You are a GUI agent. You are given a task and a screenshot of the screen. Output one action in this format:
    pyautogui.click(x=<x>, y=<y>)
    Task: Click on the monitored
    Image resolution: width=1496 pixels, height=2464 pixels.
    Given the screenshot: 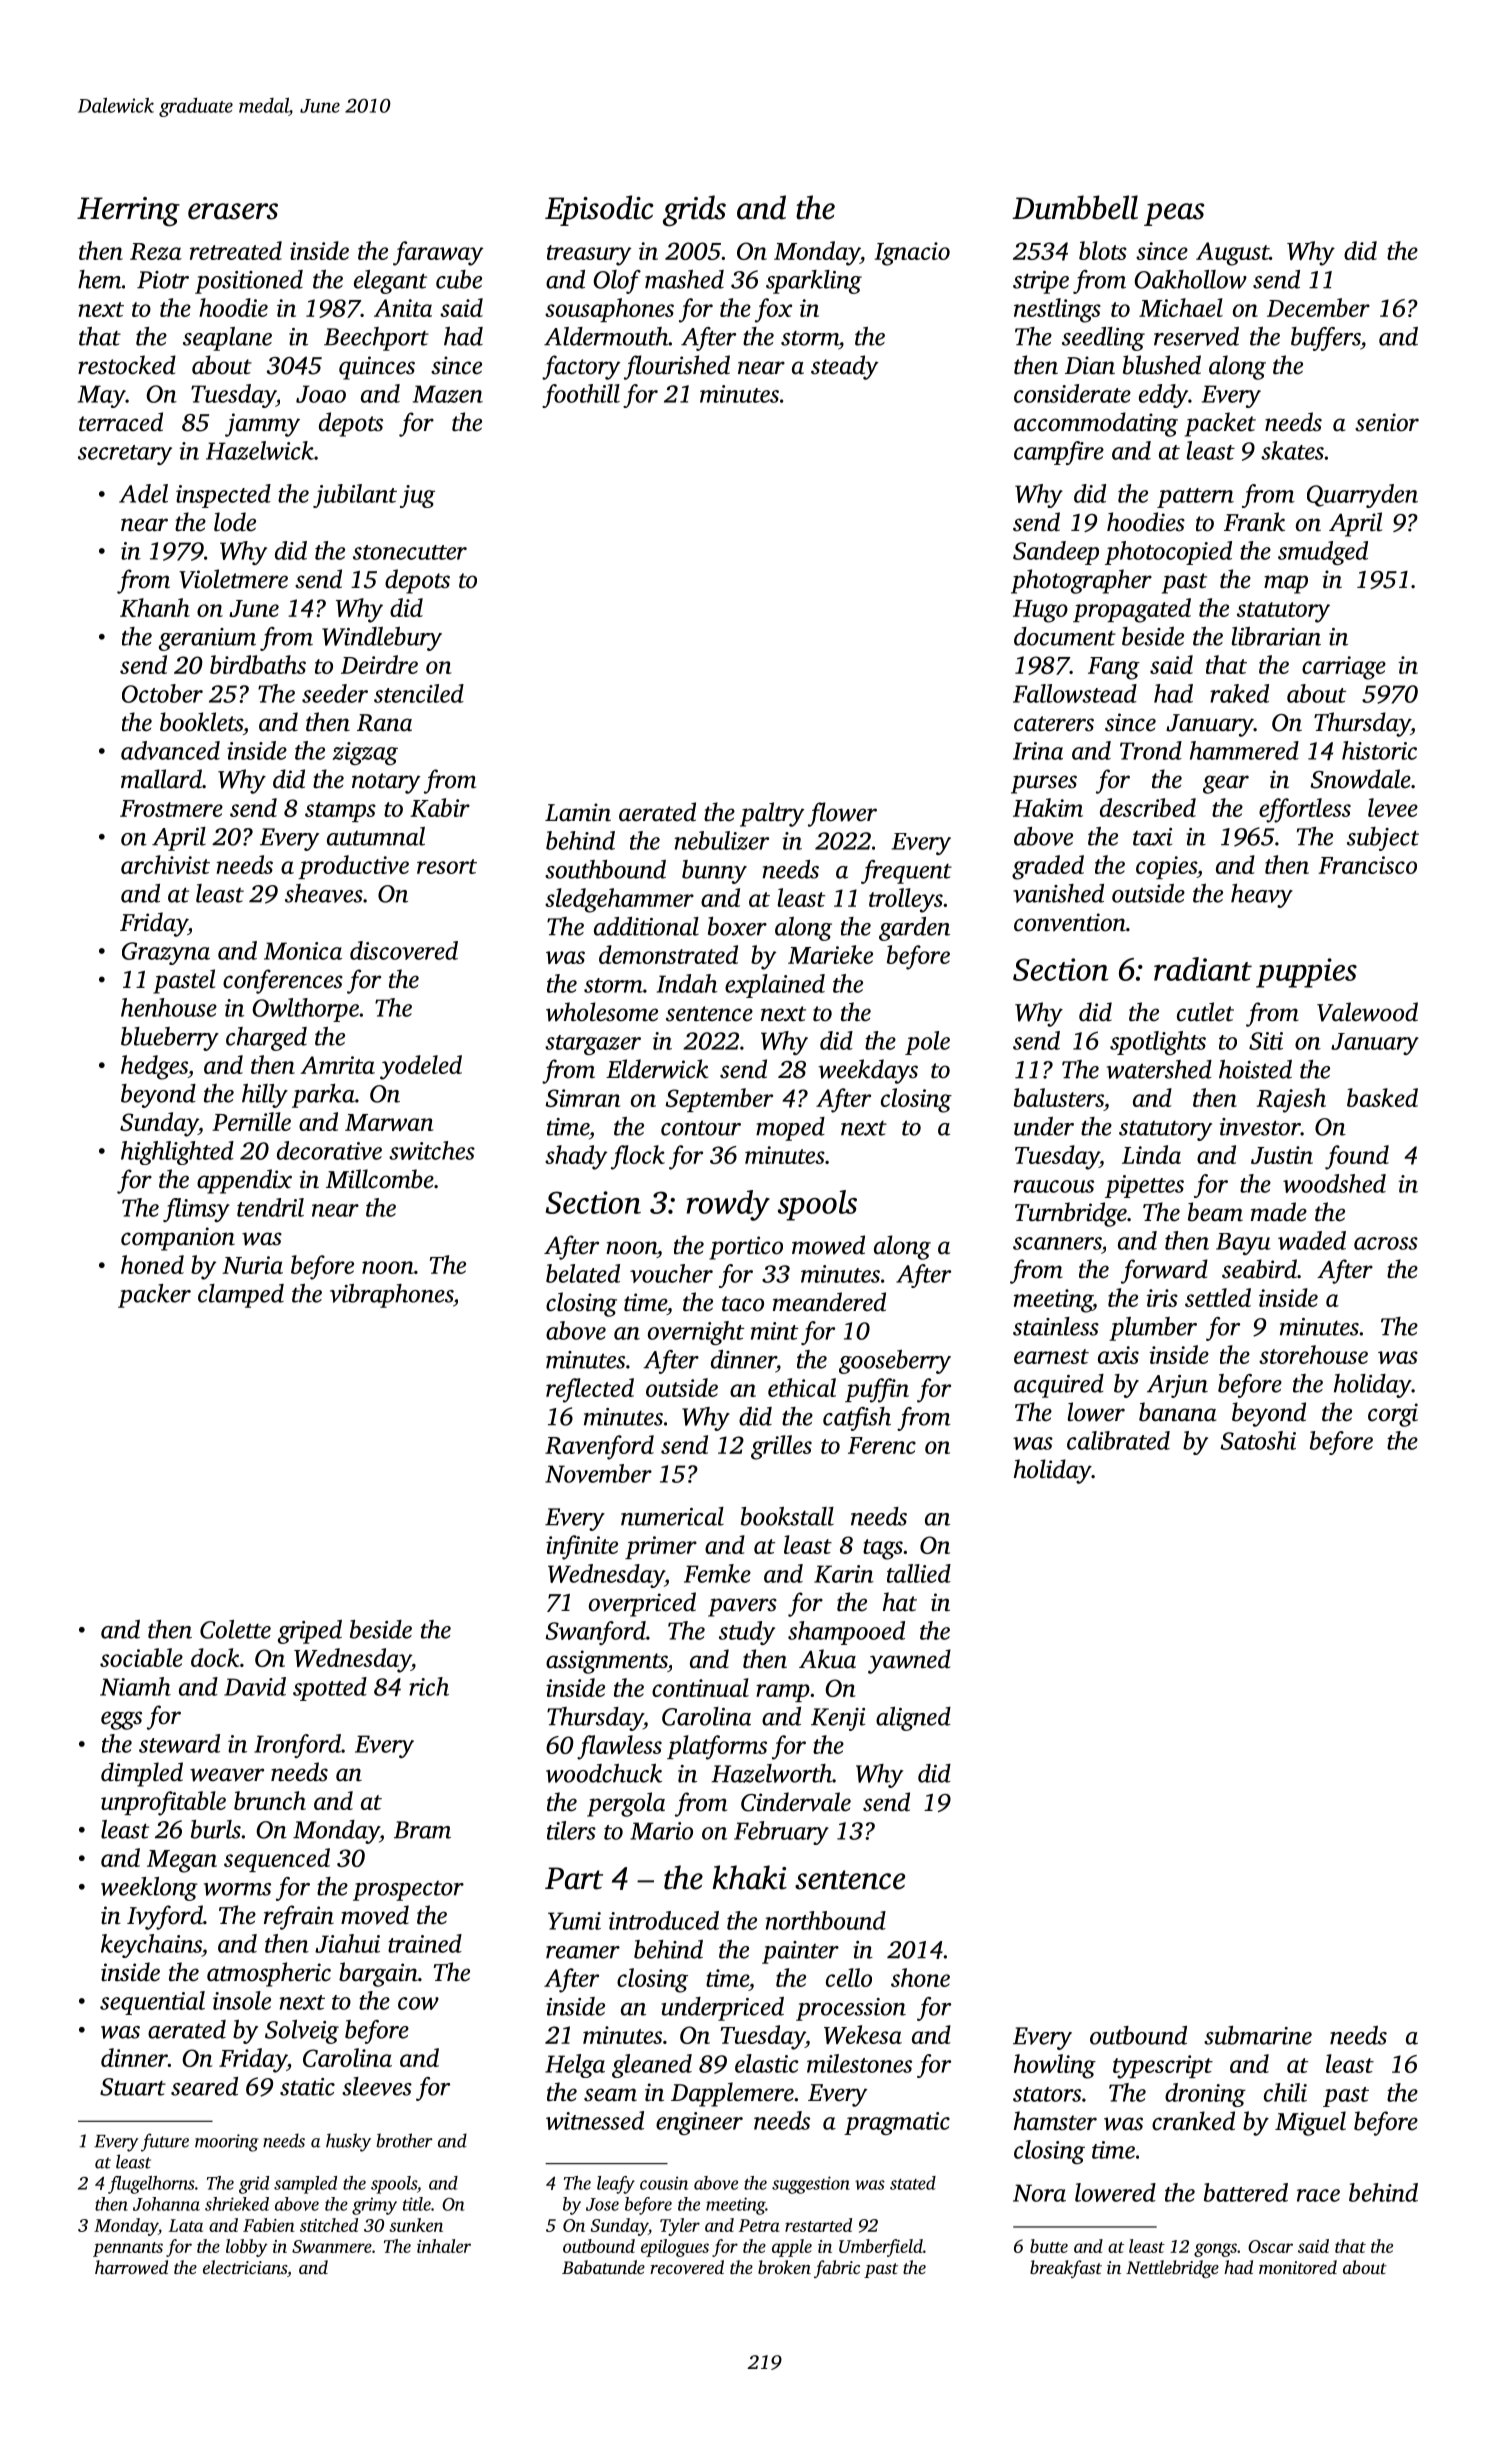 What is the action you would take?
    pyautogui.click(x=1298, y=2267)
